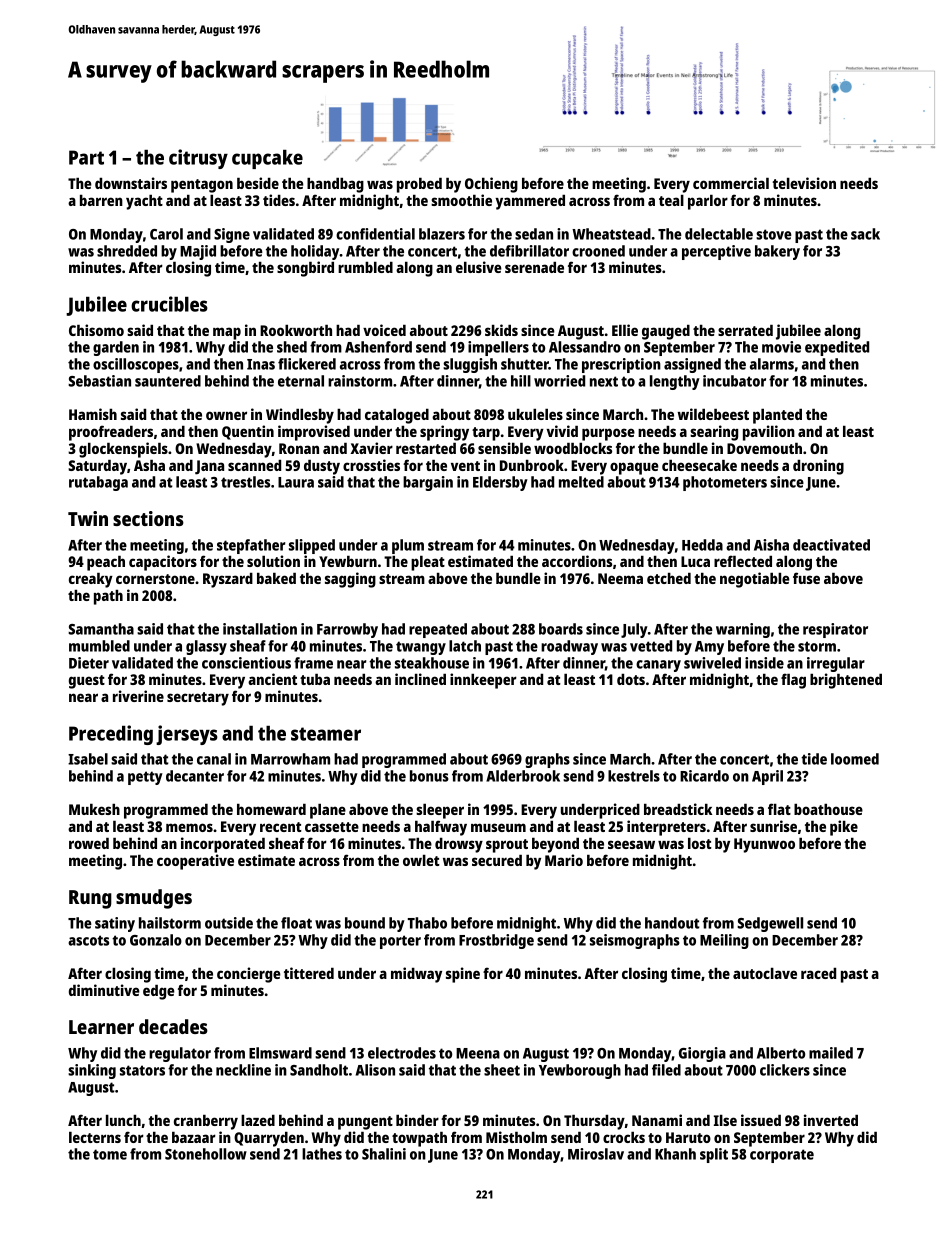 The image size is (952, 1233). I want to click on Miroslav, so click(596, 1154).
